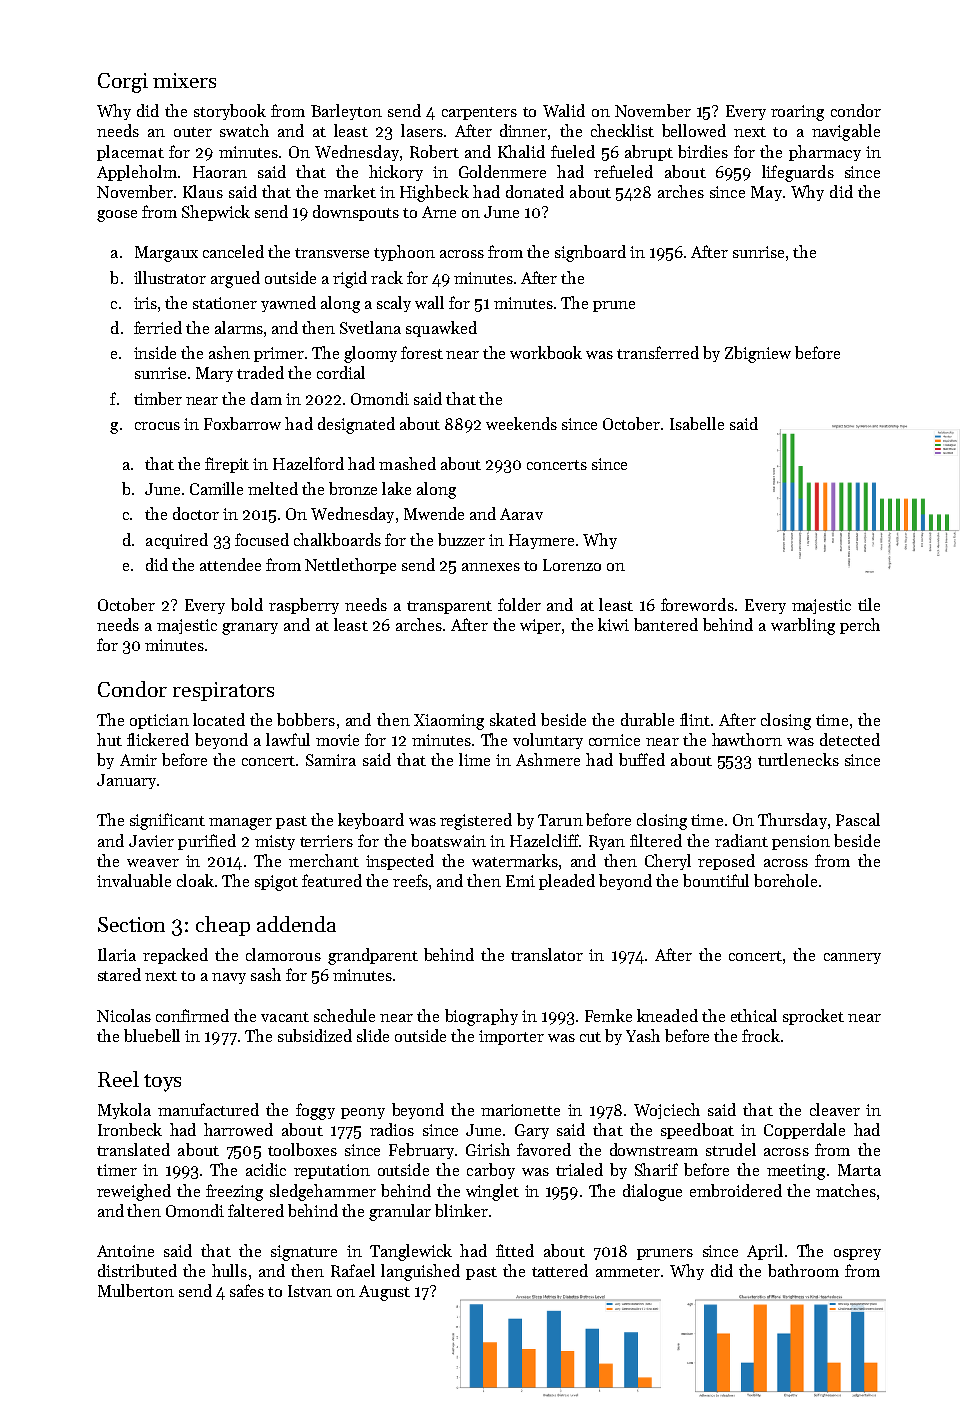  I want to click on grandparent, so click(373, 956).
